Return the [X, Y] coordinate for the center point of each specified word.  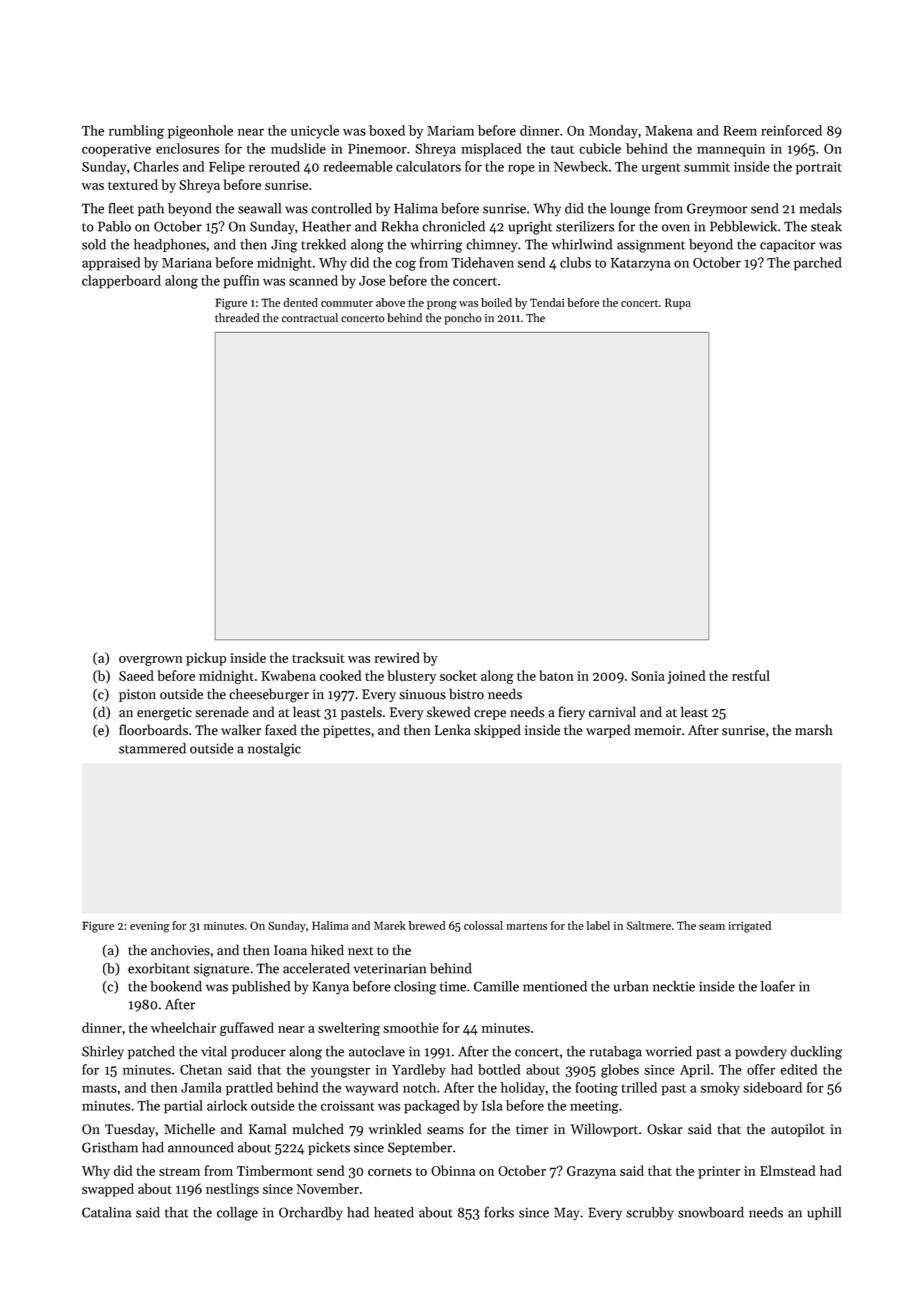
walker [241, 730]
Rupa [678, 304]
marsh [814, 730]
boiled [496, 302]
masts [99, 1088]
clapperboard [121, 282]
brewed [427, 925]
